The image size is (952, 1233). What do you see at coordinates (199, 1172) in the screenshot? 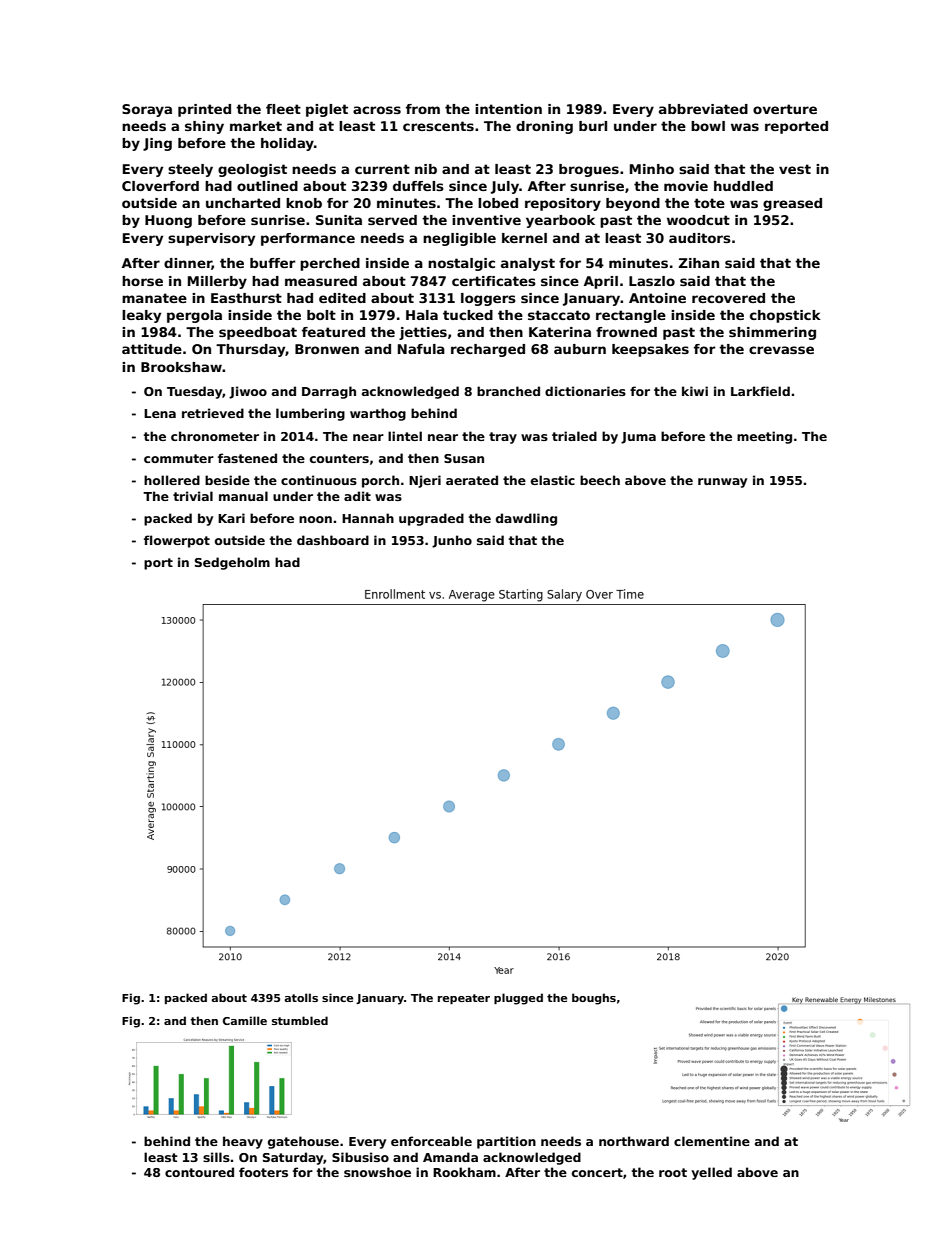
I see `contoured` at bounding box center [199, 1172].
